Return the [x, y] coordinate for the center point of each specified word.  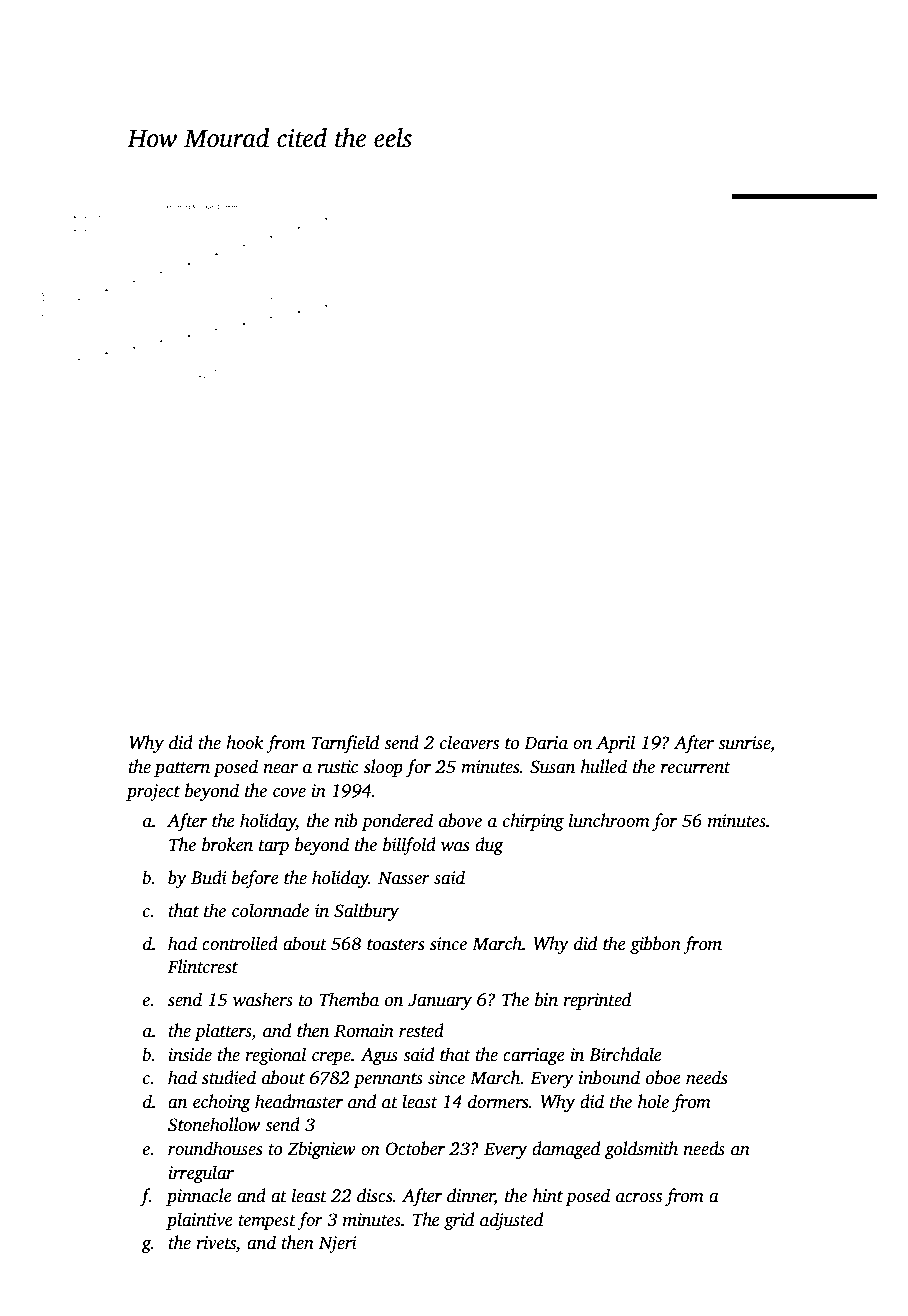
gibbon [655, 945]
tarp [274, 847]
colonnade [270, 910]
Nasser [404, 878]
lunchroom [609, 820]
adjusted [511, 1221]
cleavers [469, 742]
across [639, 1198]
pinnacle [199, 1197]
